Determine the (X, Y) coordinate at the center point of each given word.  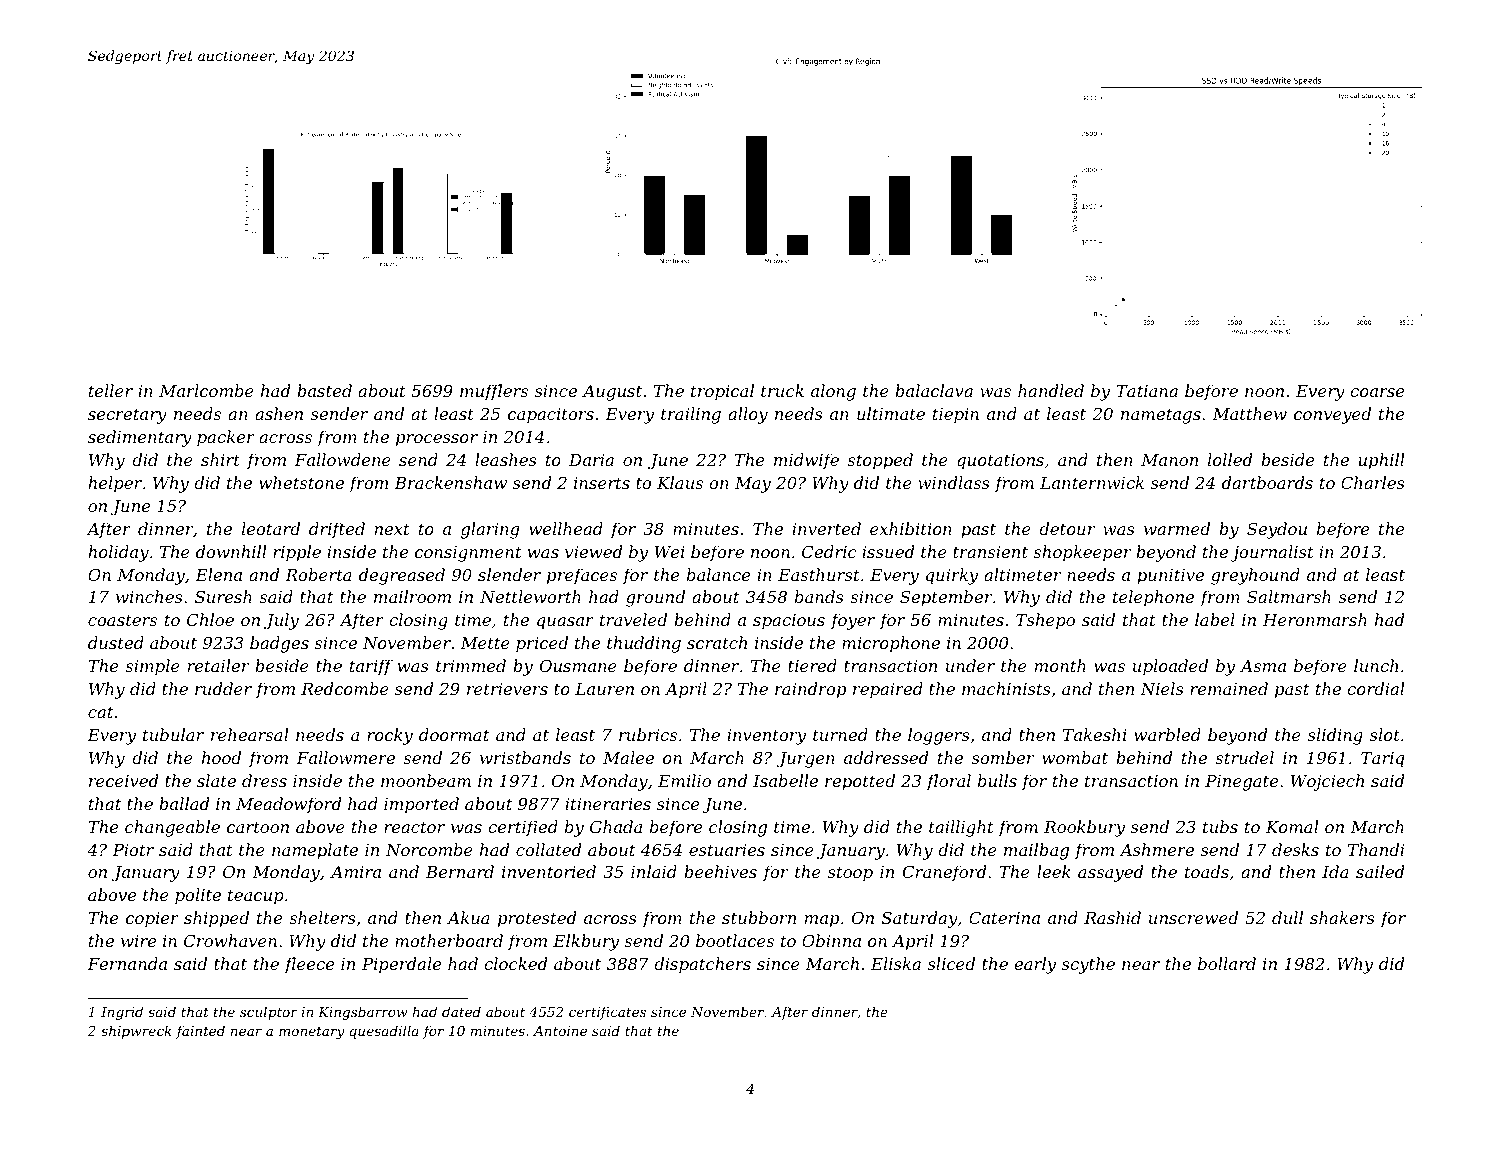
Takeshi (1095, 734)
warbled (1167, 734)
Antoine (560, 1031)
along (833, 392)
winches (149, 596)
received (123, 780)
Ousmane (578, 666)
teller (111, 390)
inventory (766, 737)
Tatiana (1147, 391)
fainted (200, 1032)
